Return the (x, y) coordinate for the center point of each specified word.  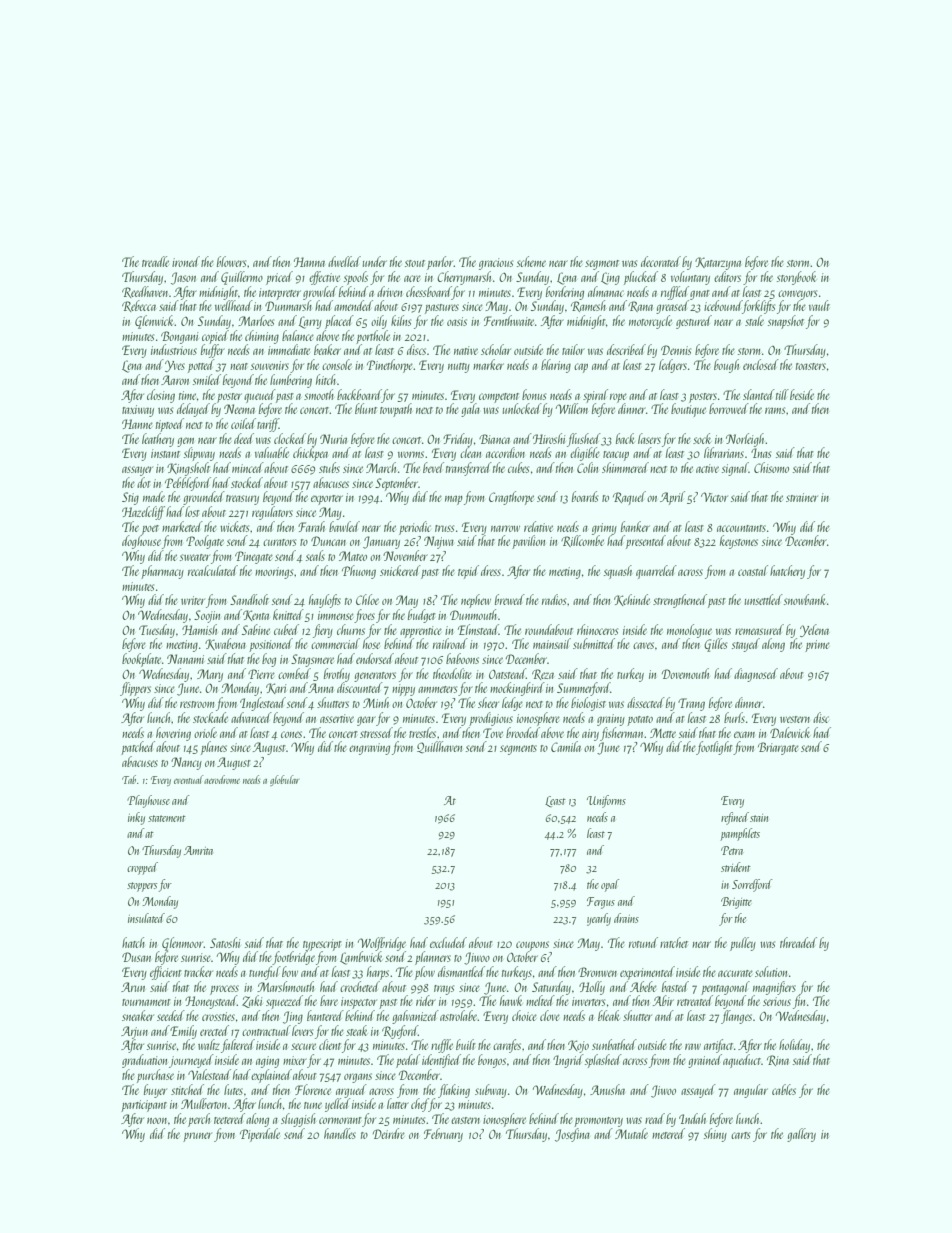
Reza (543, 674)
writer (193, 600)
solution (771, 971)
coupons (532, 946)
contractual (266, 1030)
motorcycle (650, 322)
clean (470, 452)
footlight (714, 748)
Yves (175, 366)
